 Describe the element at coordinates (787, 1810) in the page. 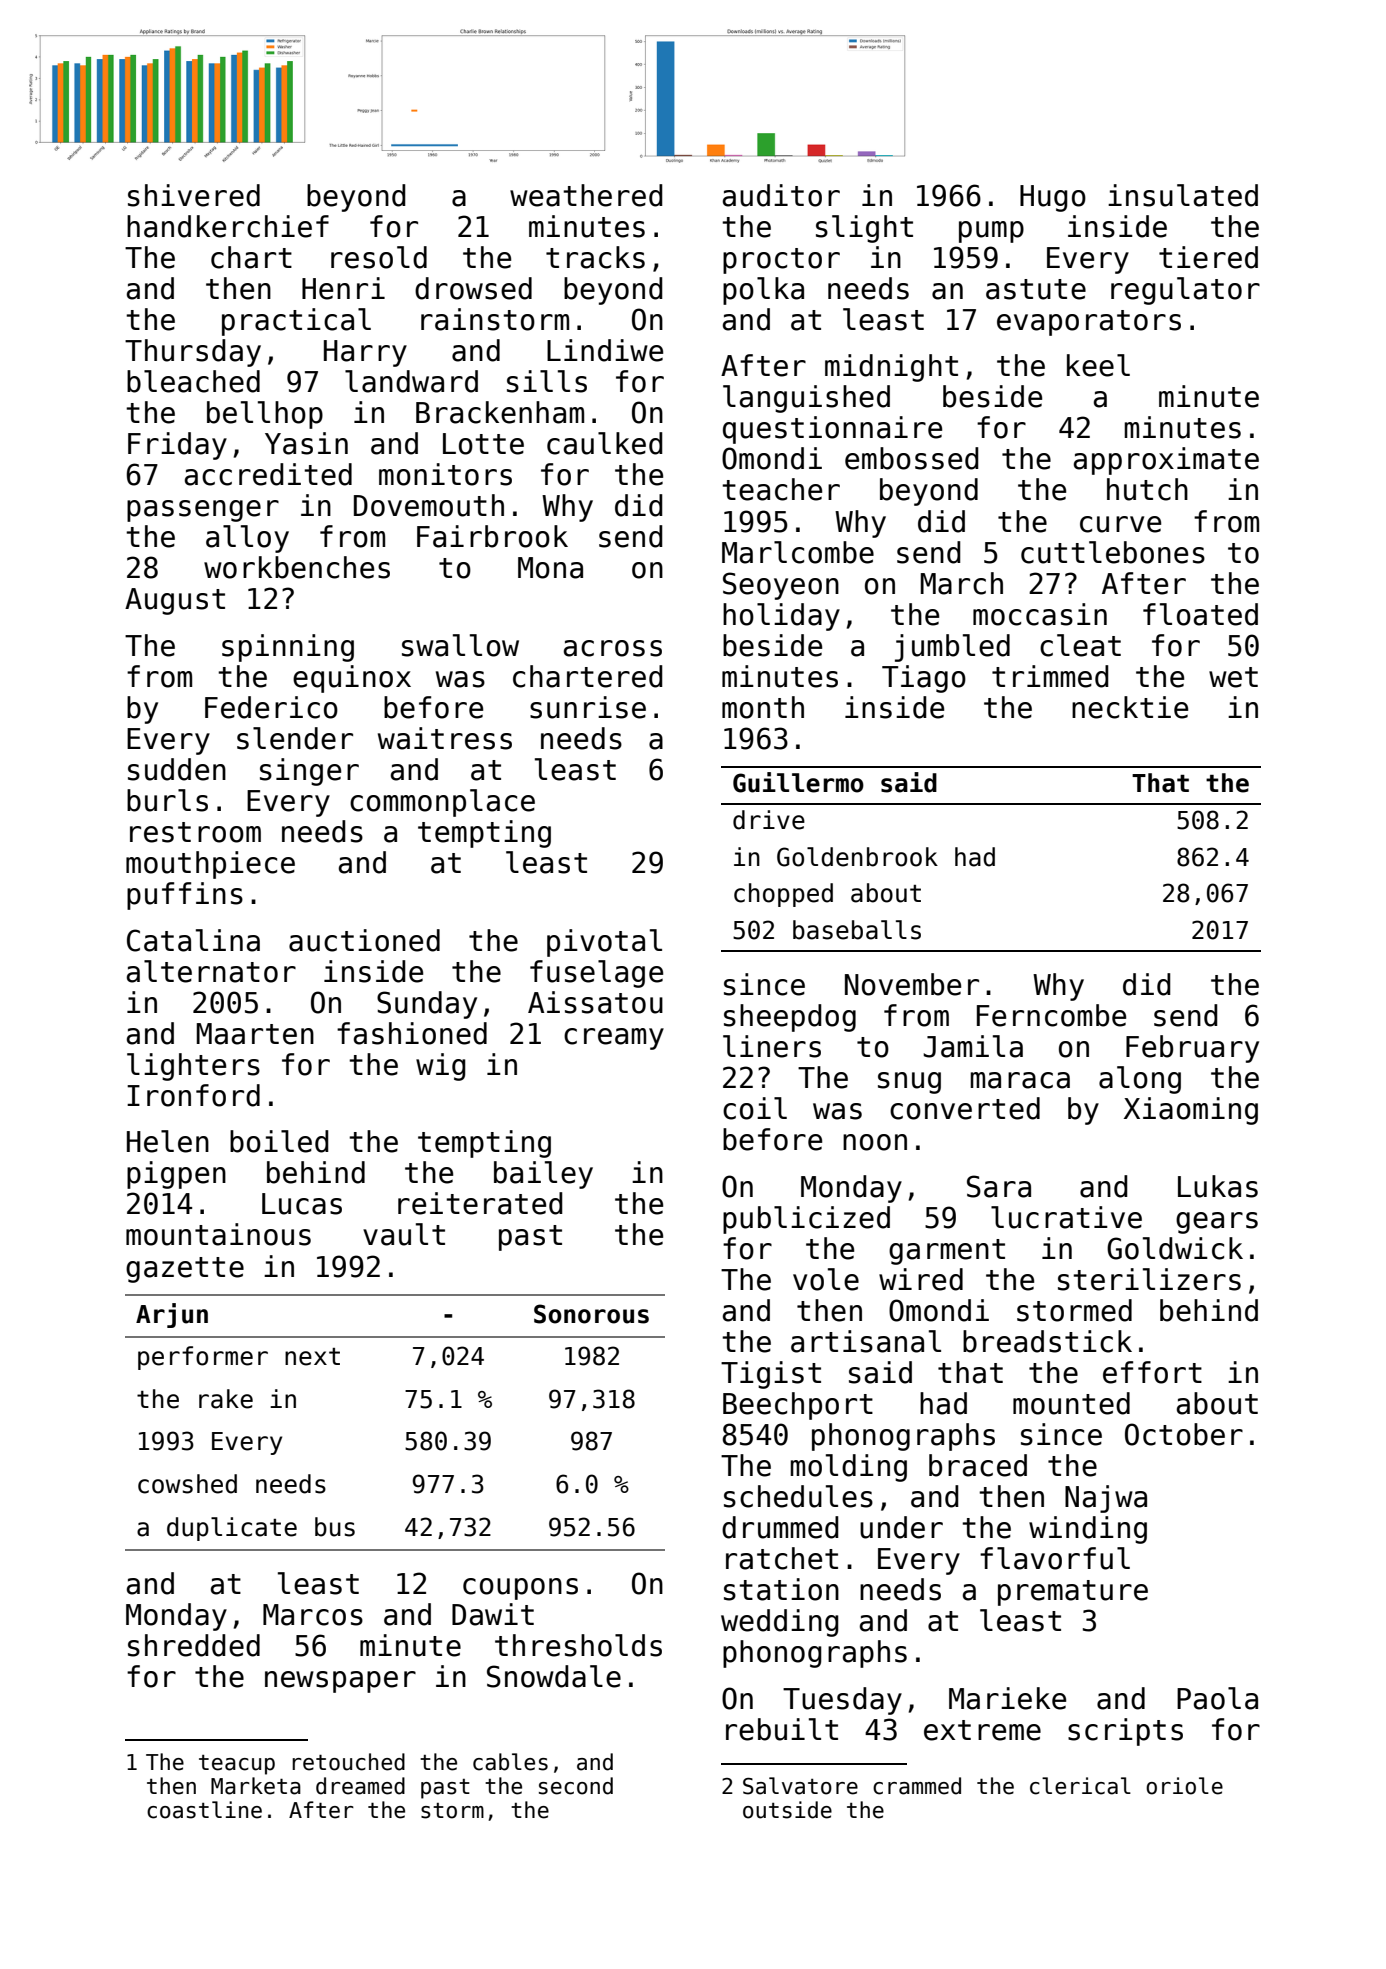

I see `outside` at that location.
